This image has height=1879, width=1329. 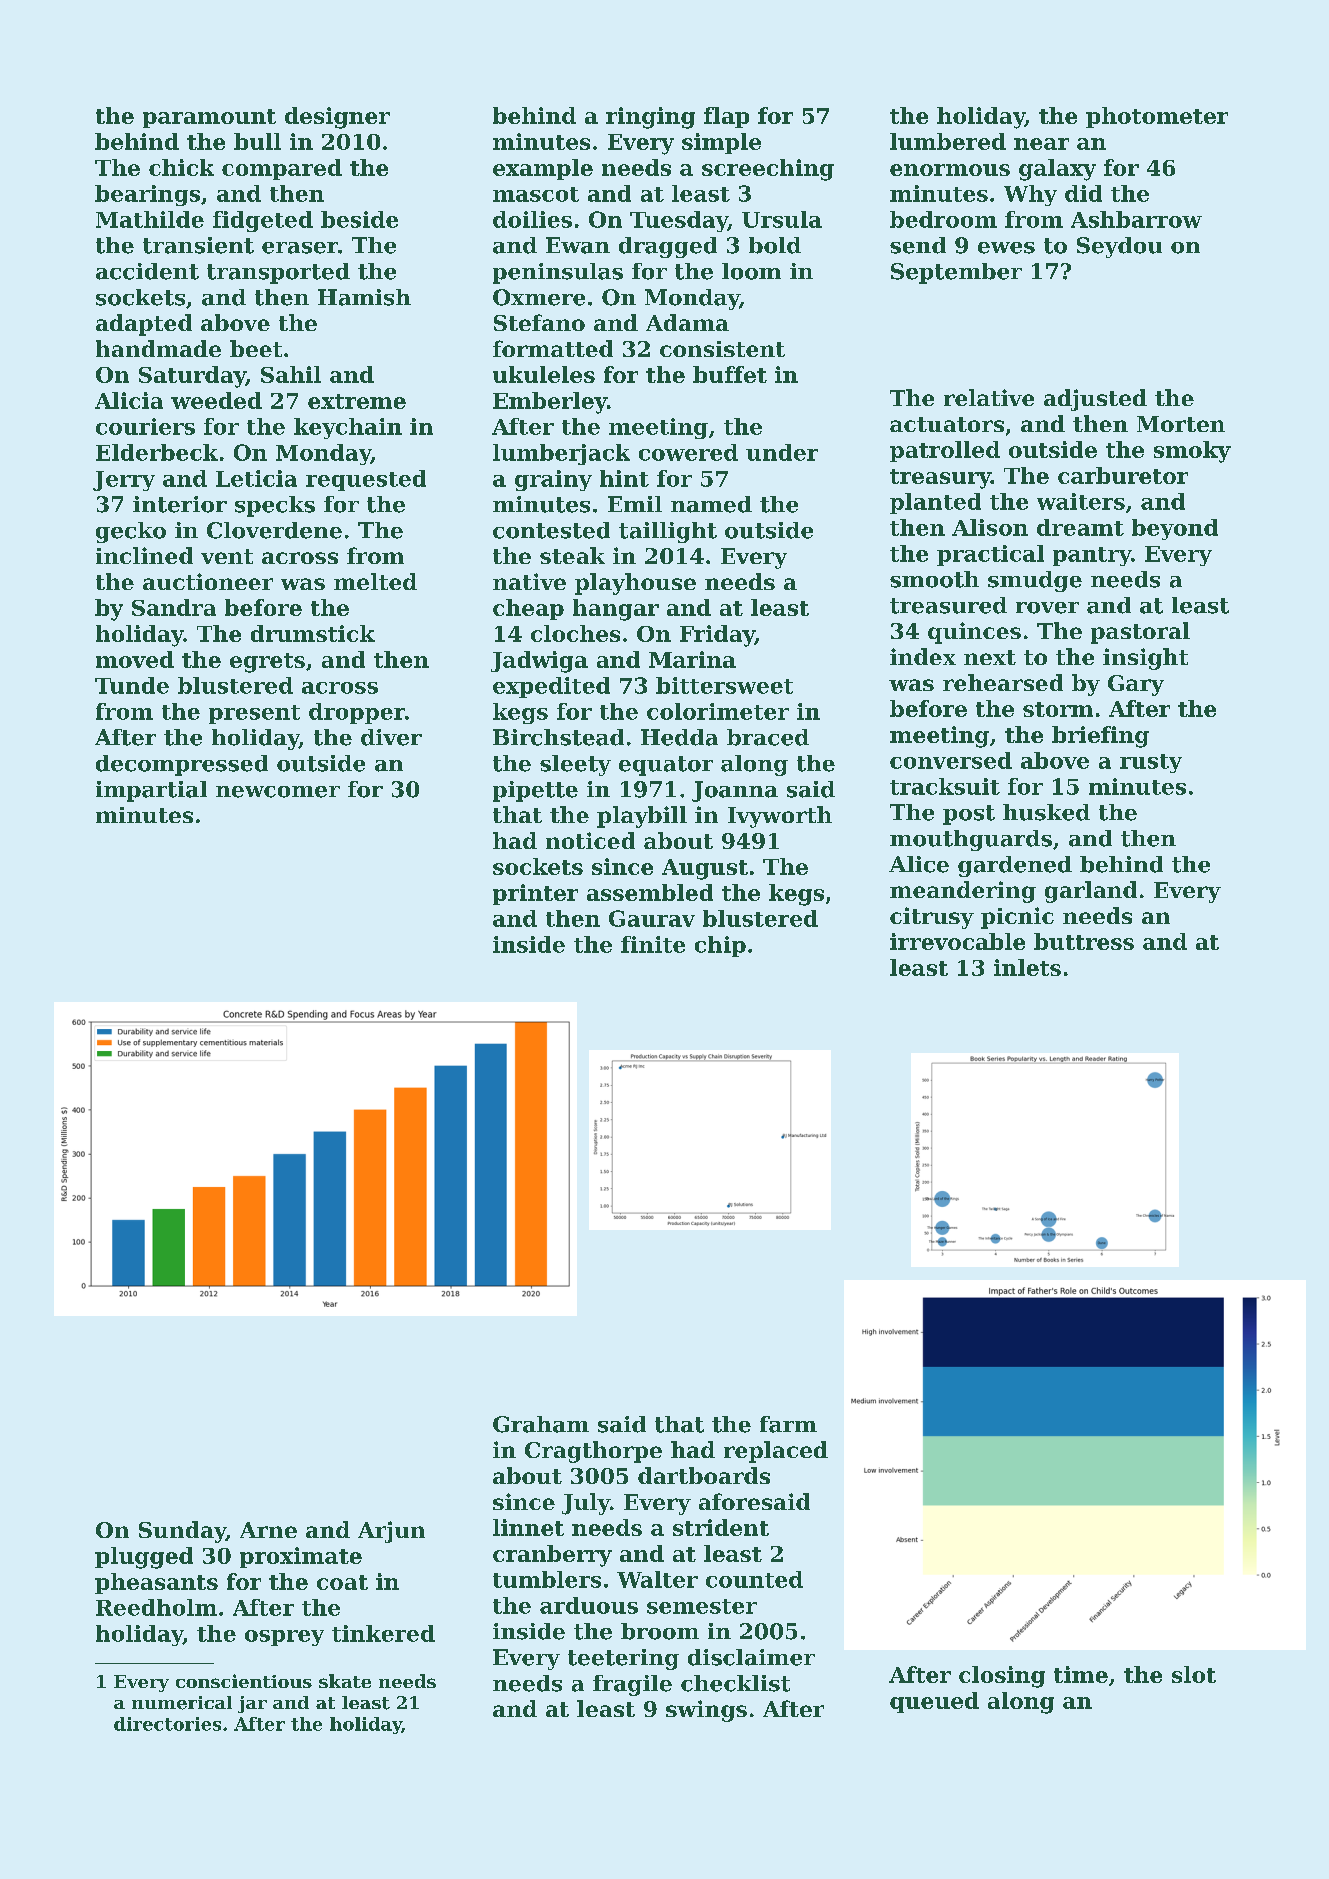 What do you see at coordinates (539, 322) in the image?
I see `Stefano` at bounding box center [539, 322].
